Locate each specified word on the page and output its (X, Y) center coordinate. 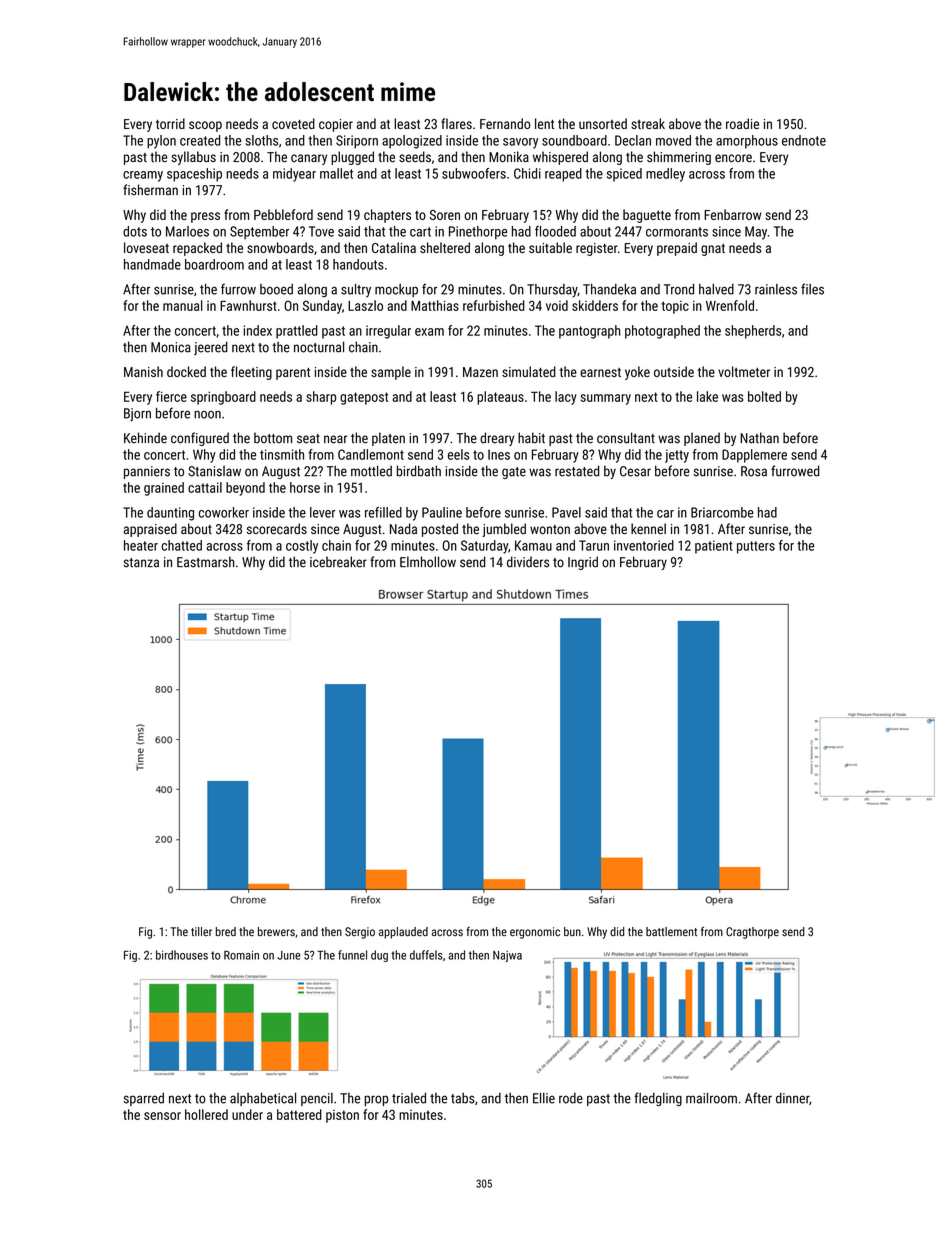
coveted (293, 123)
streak (648, 123)
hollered (206, 1114)
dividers (528, 562)
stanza (141, 563)
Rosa (754, 471)
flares (456, 123)
